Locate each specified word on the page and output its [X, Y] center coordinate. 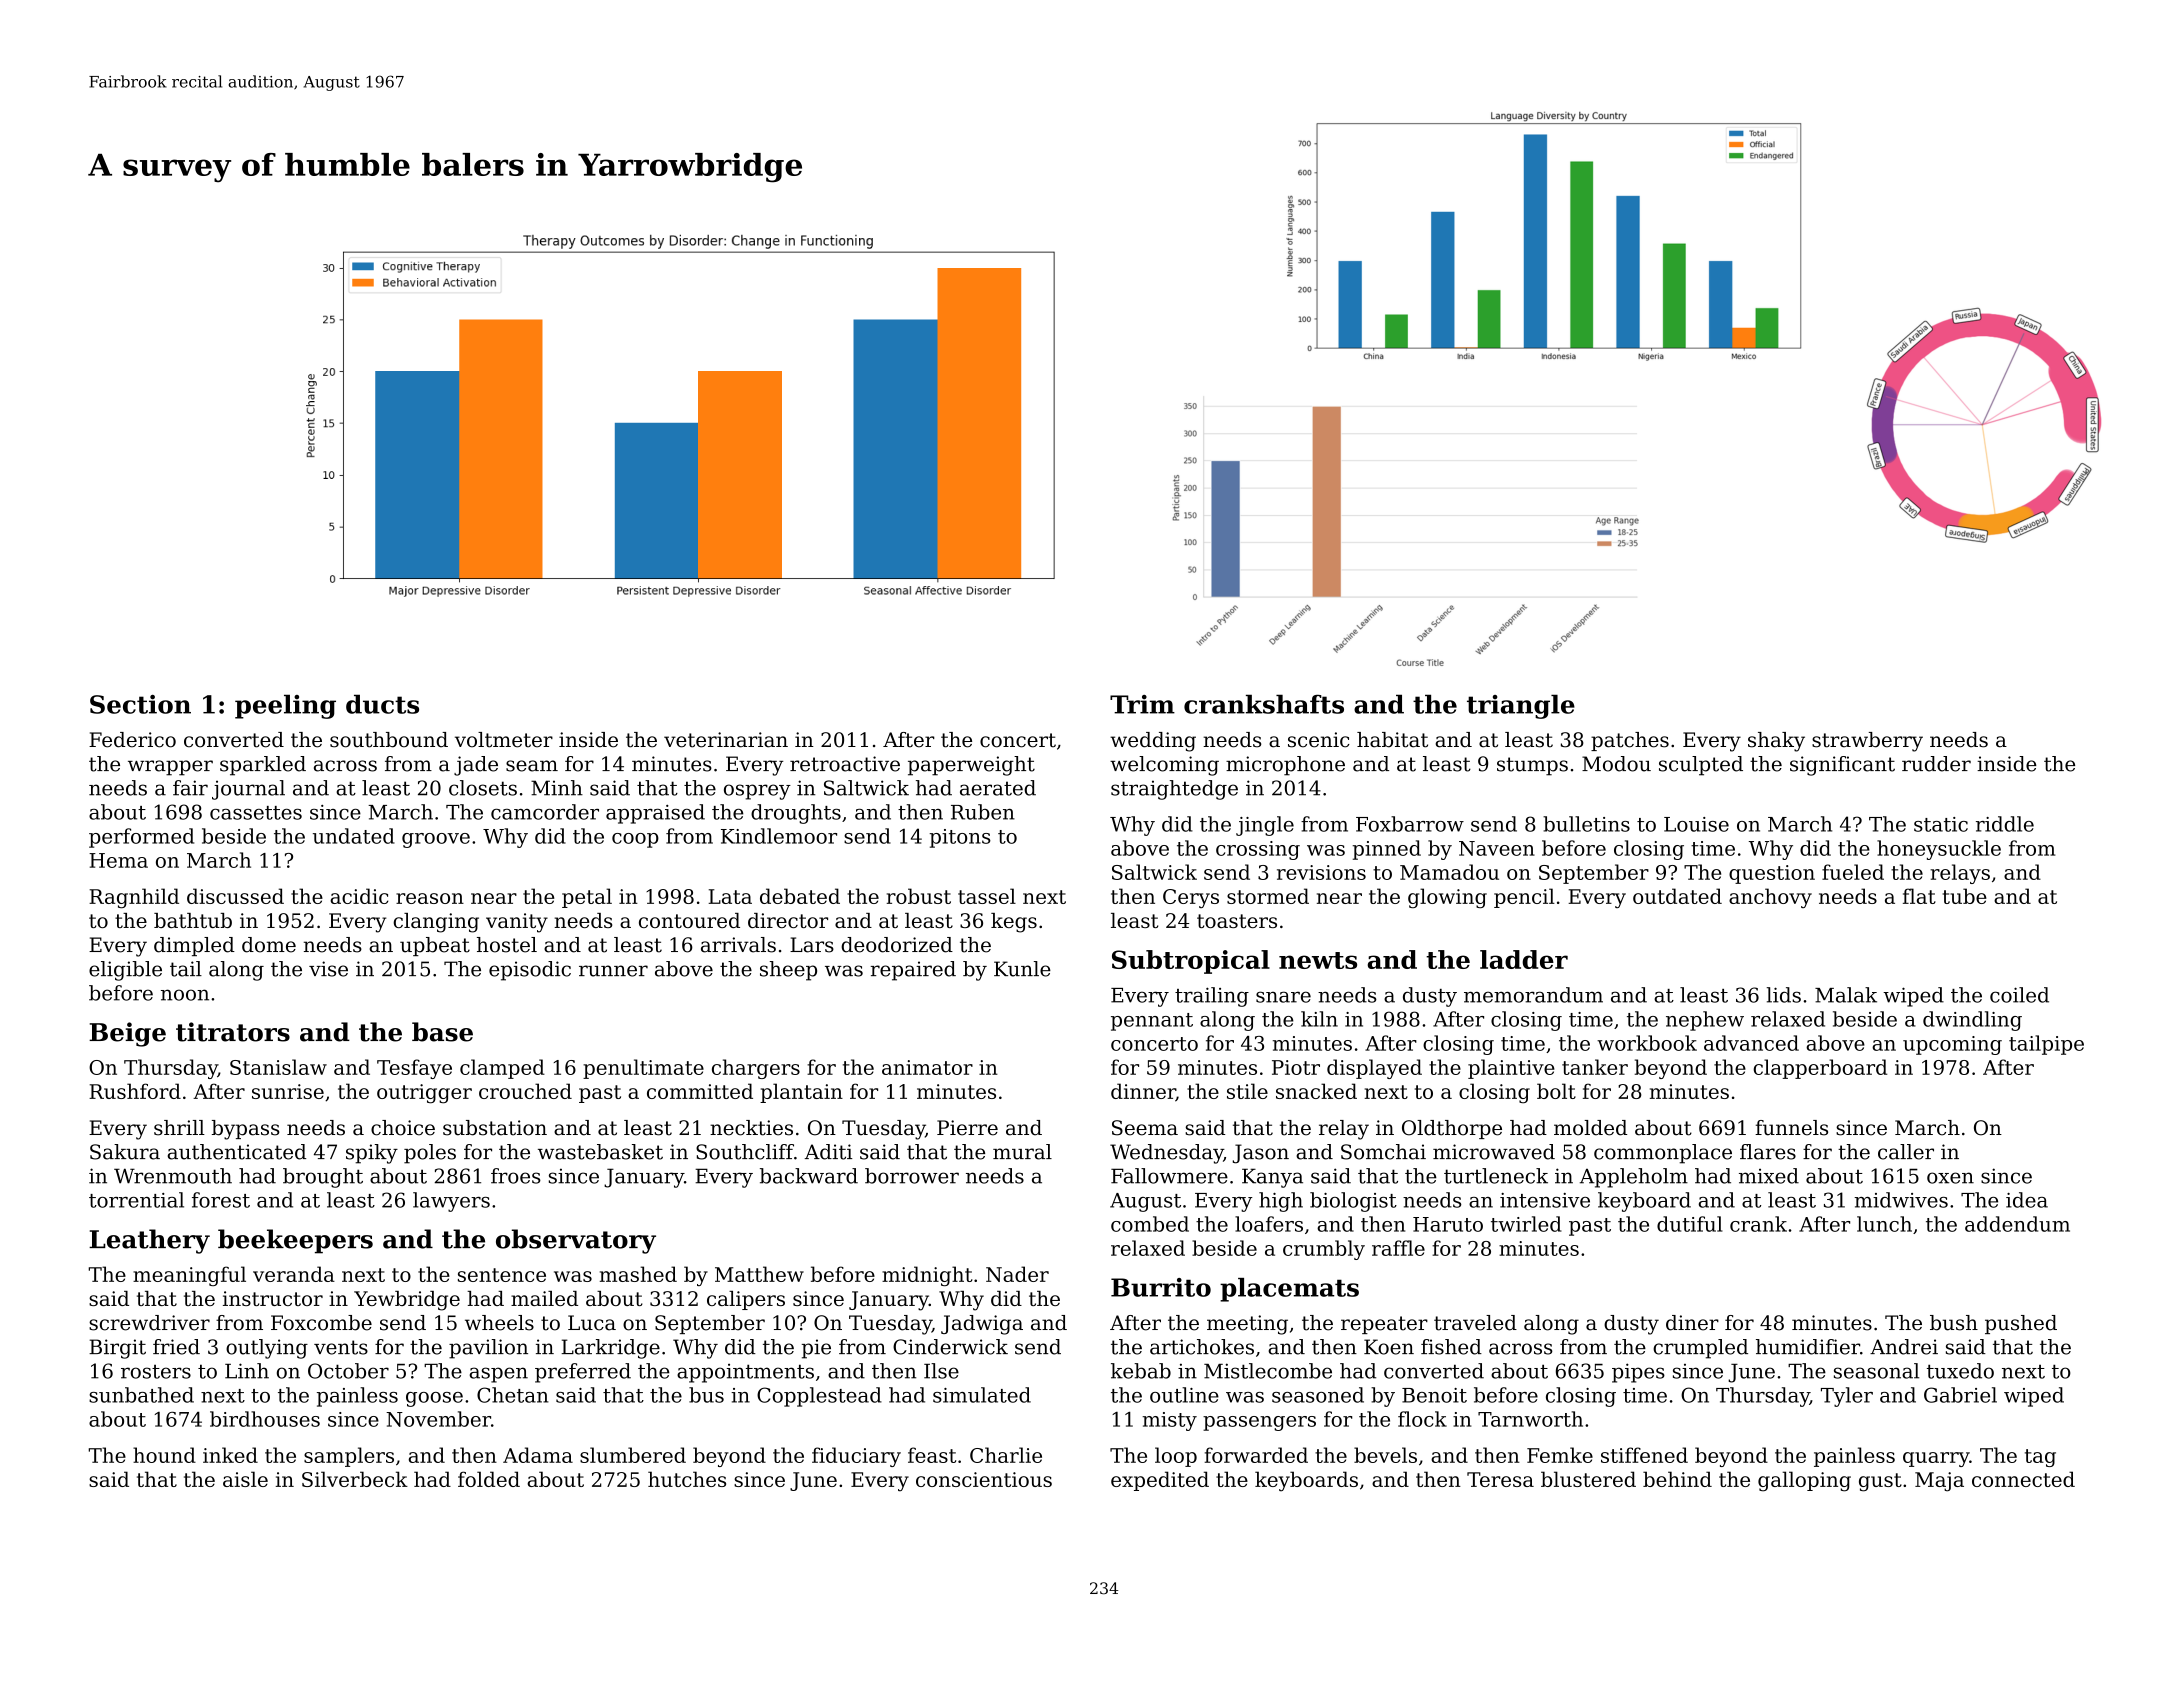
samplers [349, 1457]
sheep [788, 971]
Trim [1142, 704]
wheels [499, 1323]
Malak [1846, 995]
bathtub [193, 920]
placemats [1289, 1290]
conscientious [984, 1479]
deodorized [897, 945]
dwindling [1972, 1021]
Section [140, 704]
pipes [1638, 1373]
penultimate [643, 1069]
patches [1630, 741]
